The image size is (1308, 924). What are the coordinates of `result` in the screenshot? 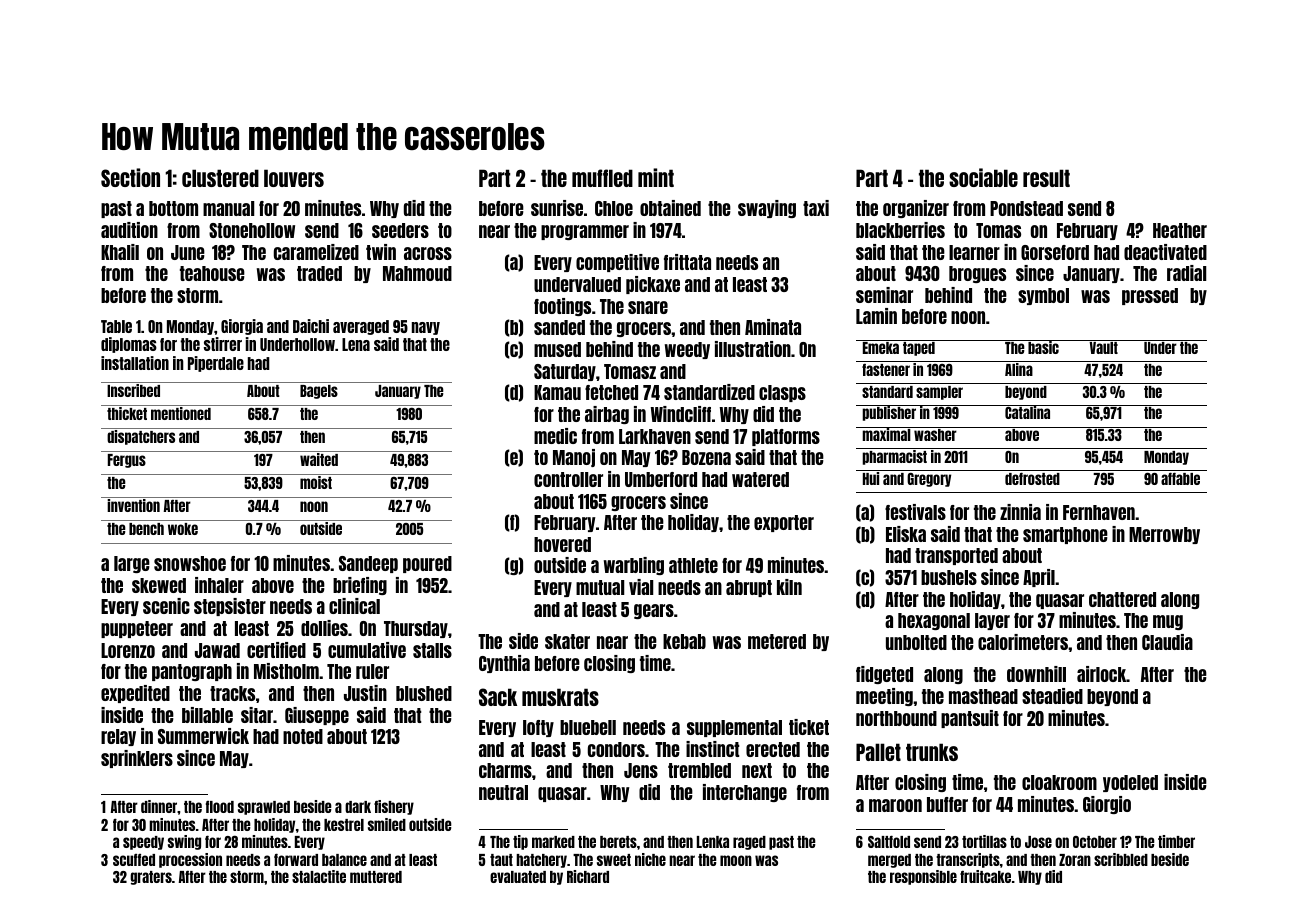 It's located at (1046, 178).
